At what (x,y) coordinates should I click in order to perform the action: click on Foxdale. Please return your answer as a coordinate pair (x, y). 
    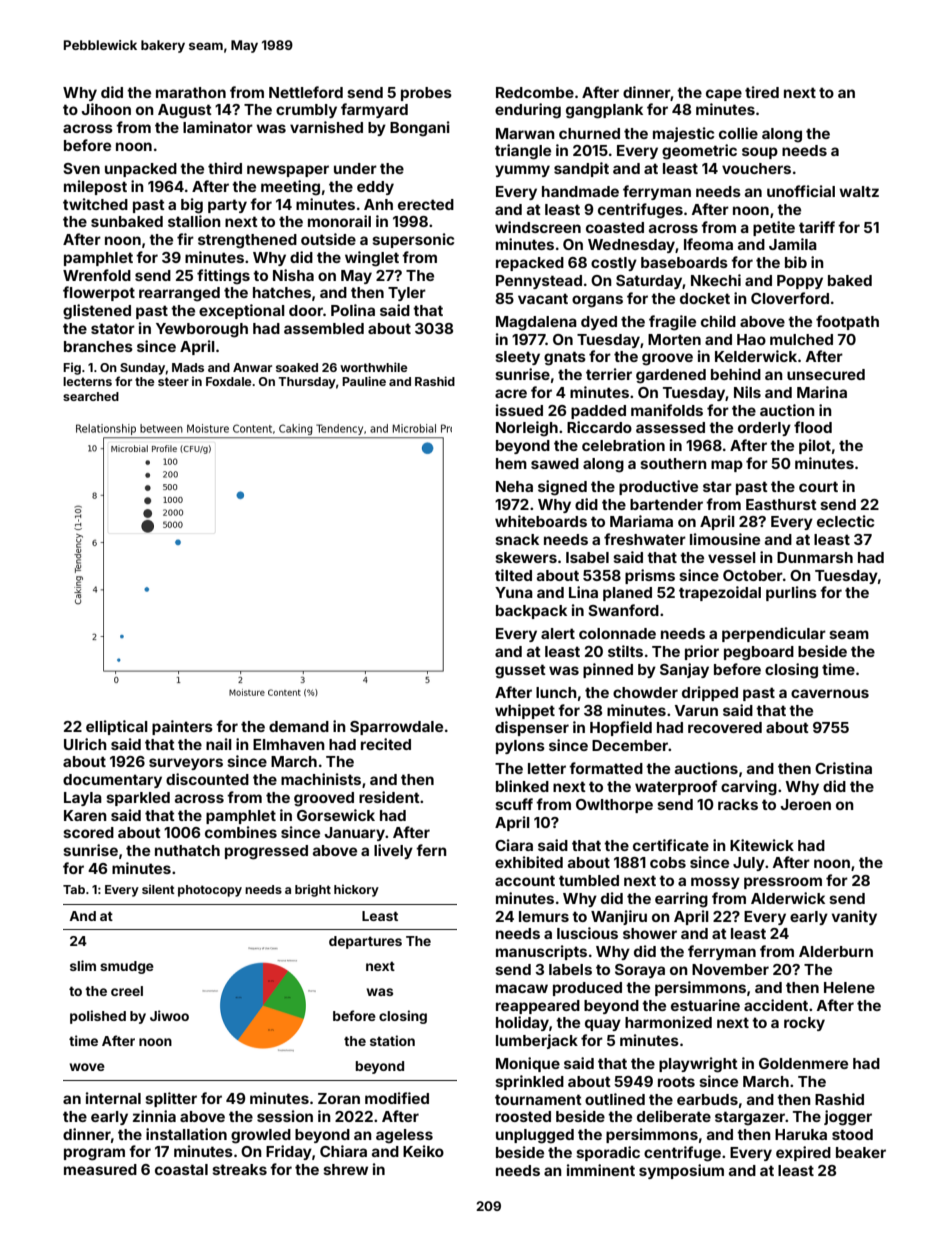
    Looking at the image, I should click on (229, 381).
